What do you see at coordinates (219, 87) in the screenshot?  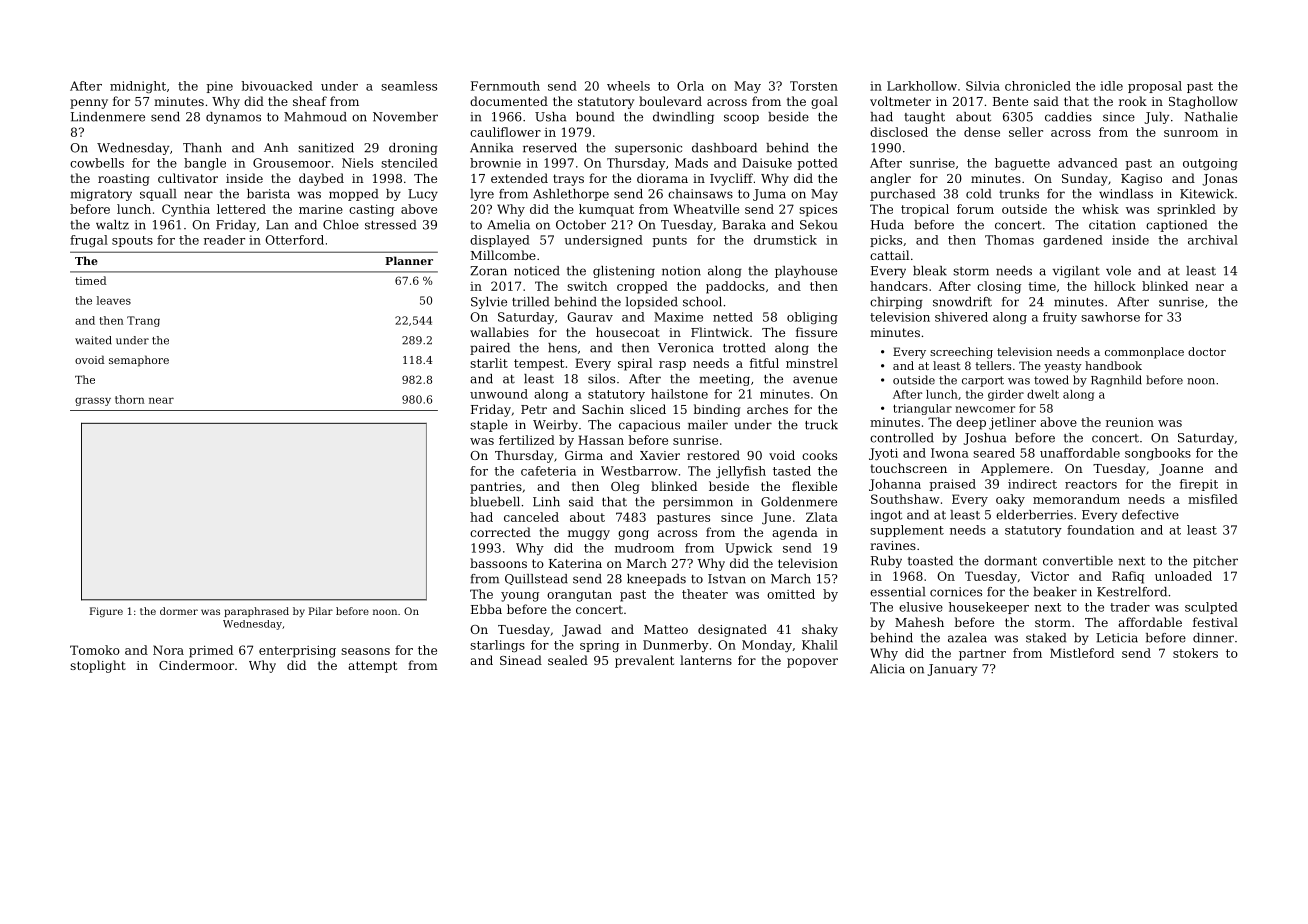 I see `pine` at bounding box center [219, 87].
